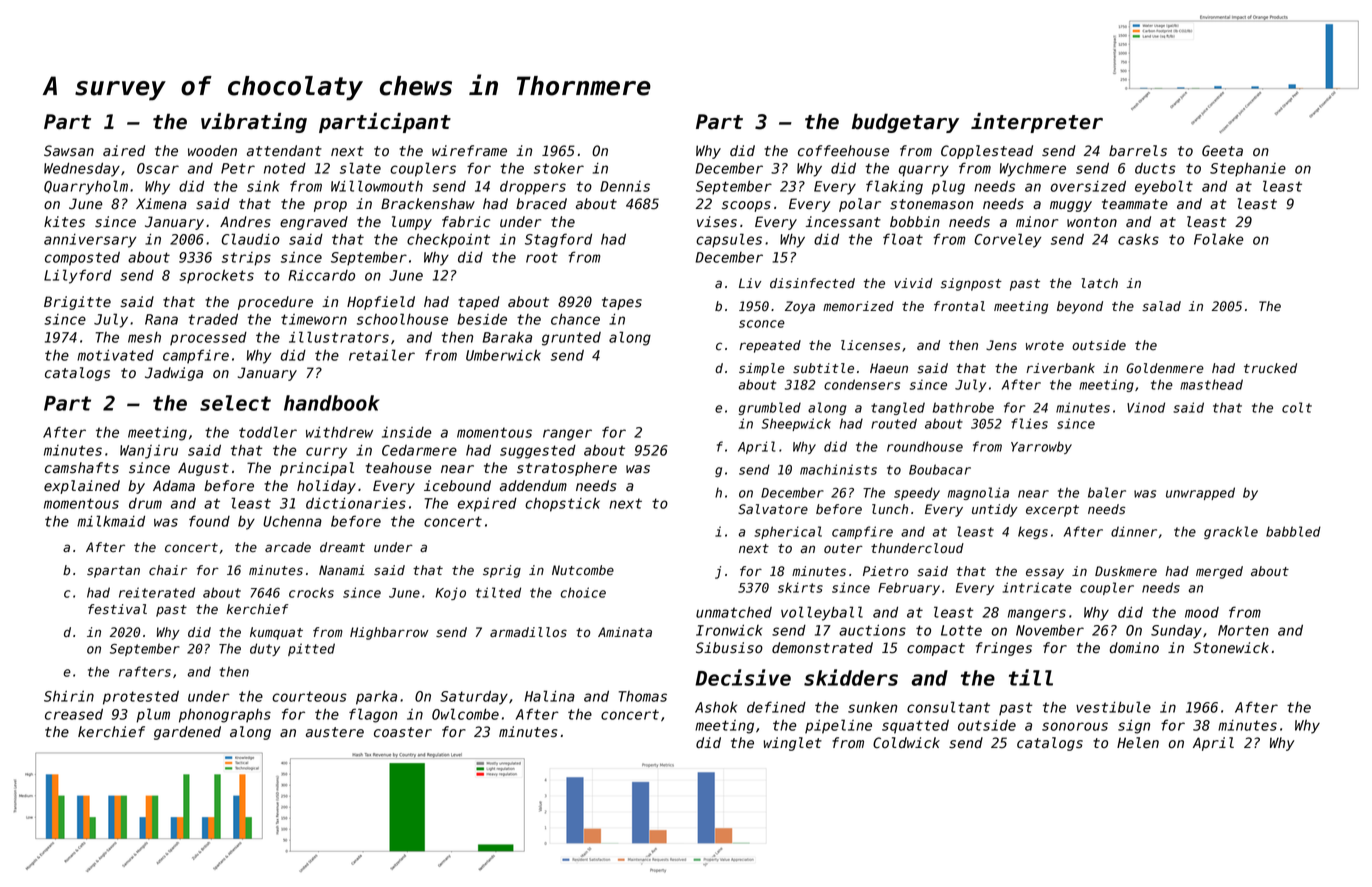 This screenshot has height=887, width=1372. I want to click on grumbled, so click(770, 408).
